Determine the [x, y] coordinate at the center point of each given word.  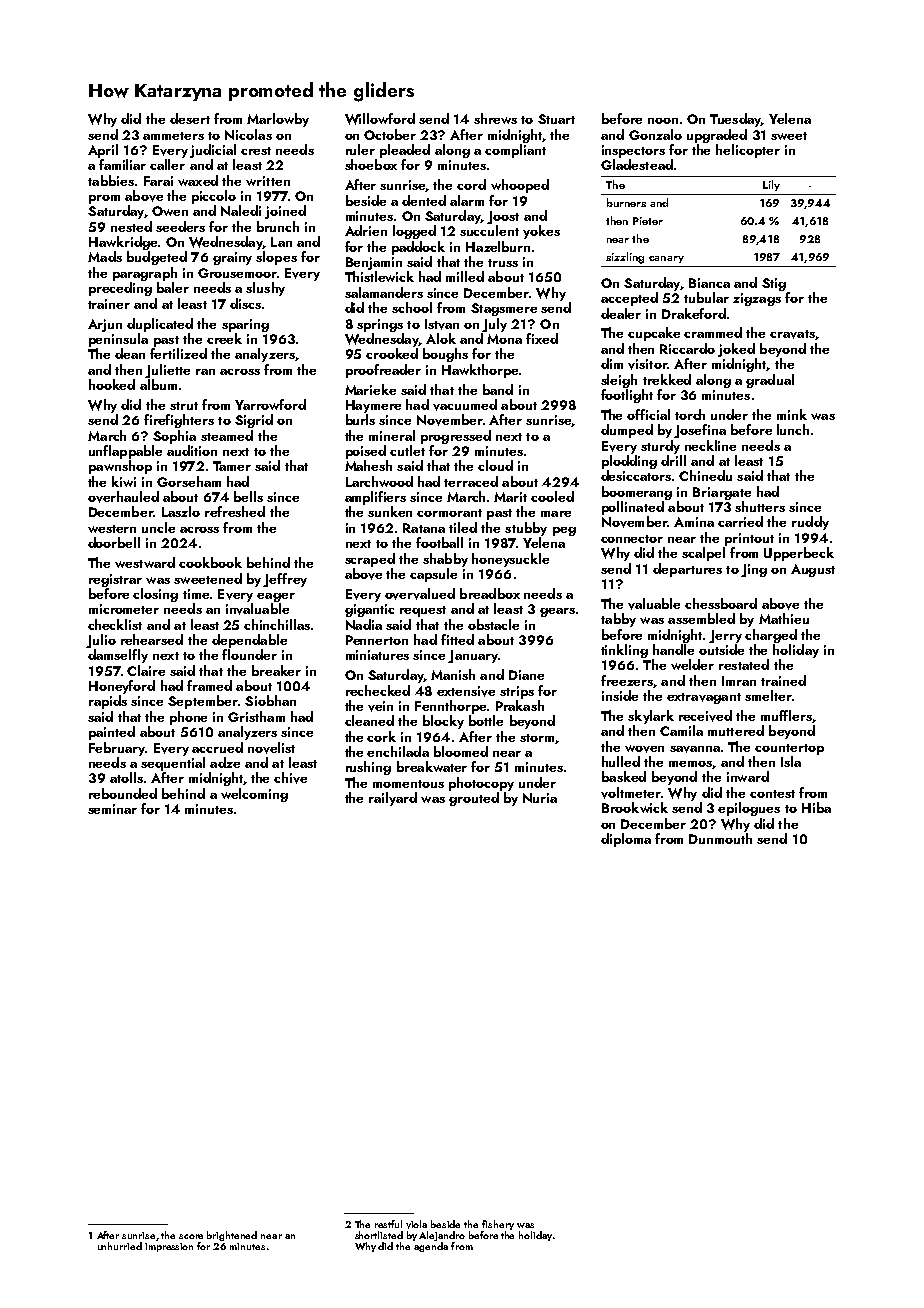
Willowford [380, 119]
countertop [789, 749]
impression [169, 1247]
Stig [774, 284]
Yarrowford [270, 404]
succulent [489, 230]
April [103, 151]
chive [290, 778]
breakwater [432, 766]
